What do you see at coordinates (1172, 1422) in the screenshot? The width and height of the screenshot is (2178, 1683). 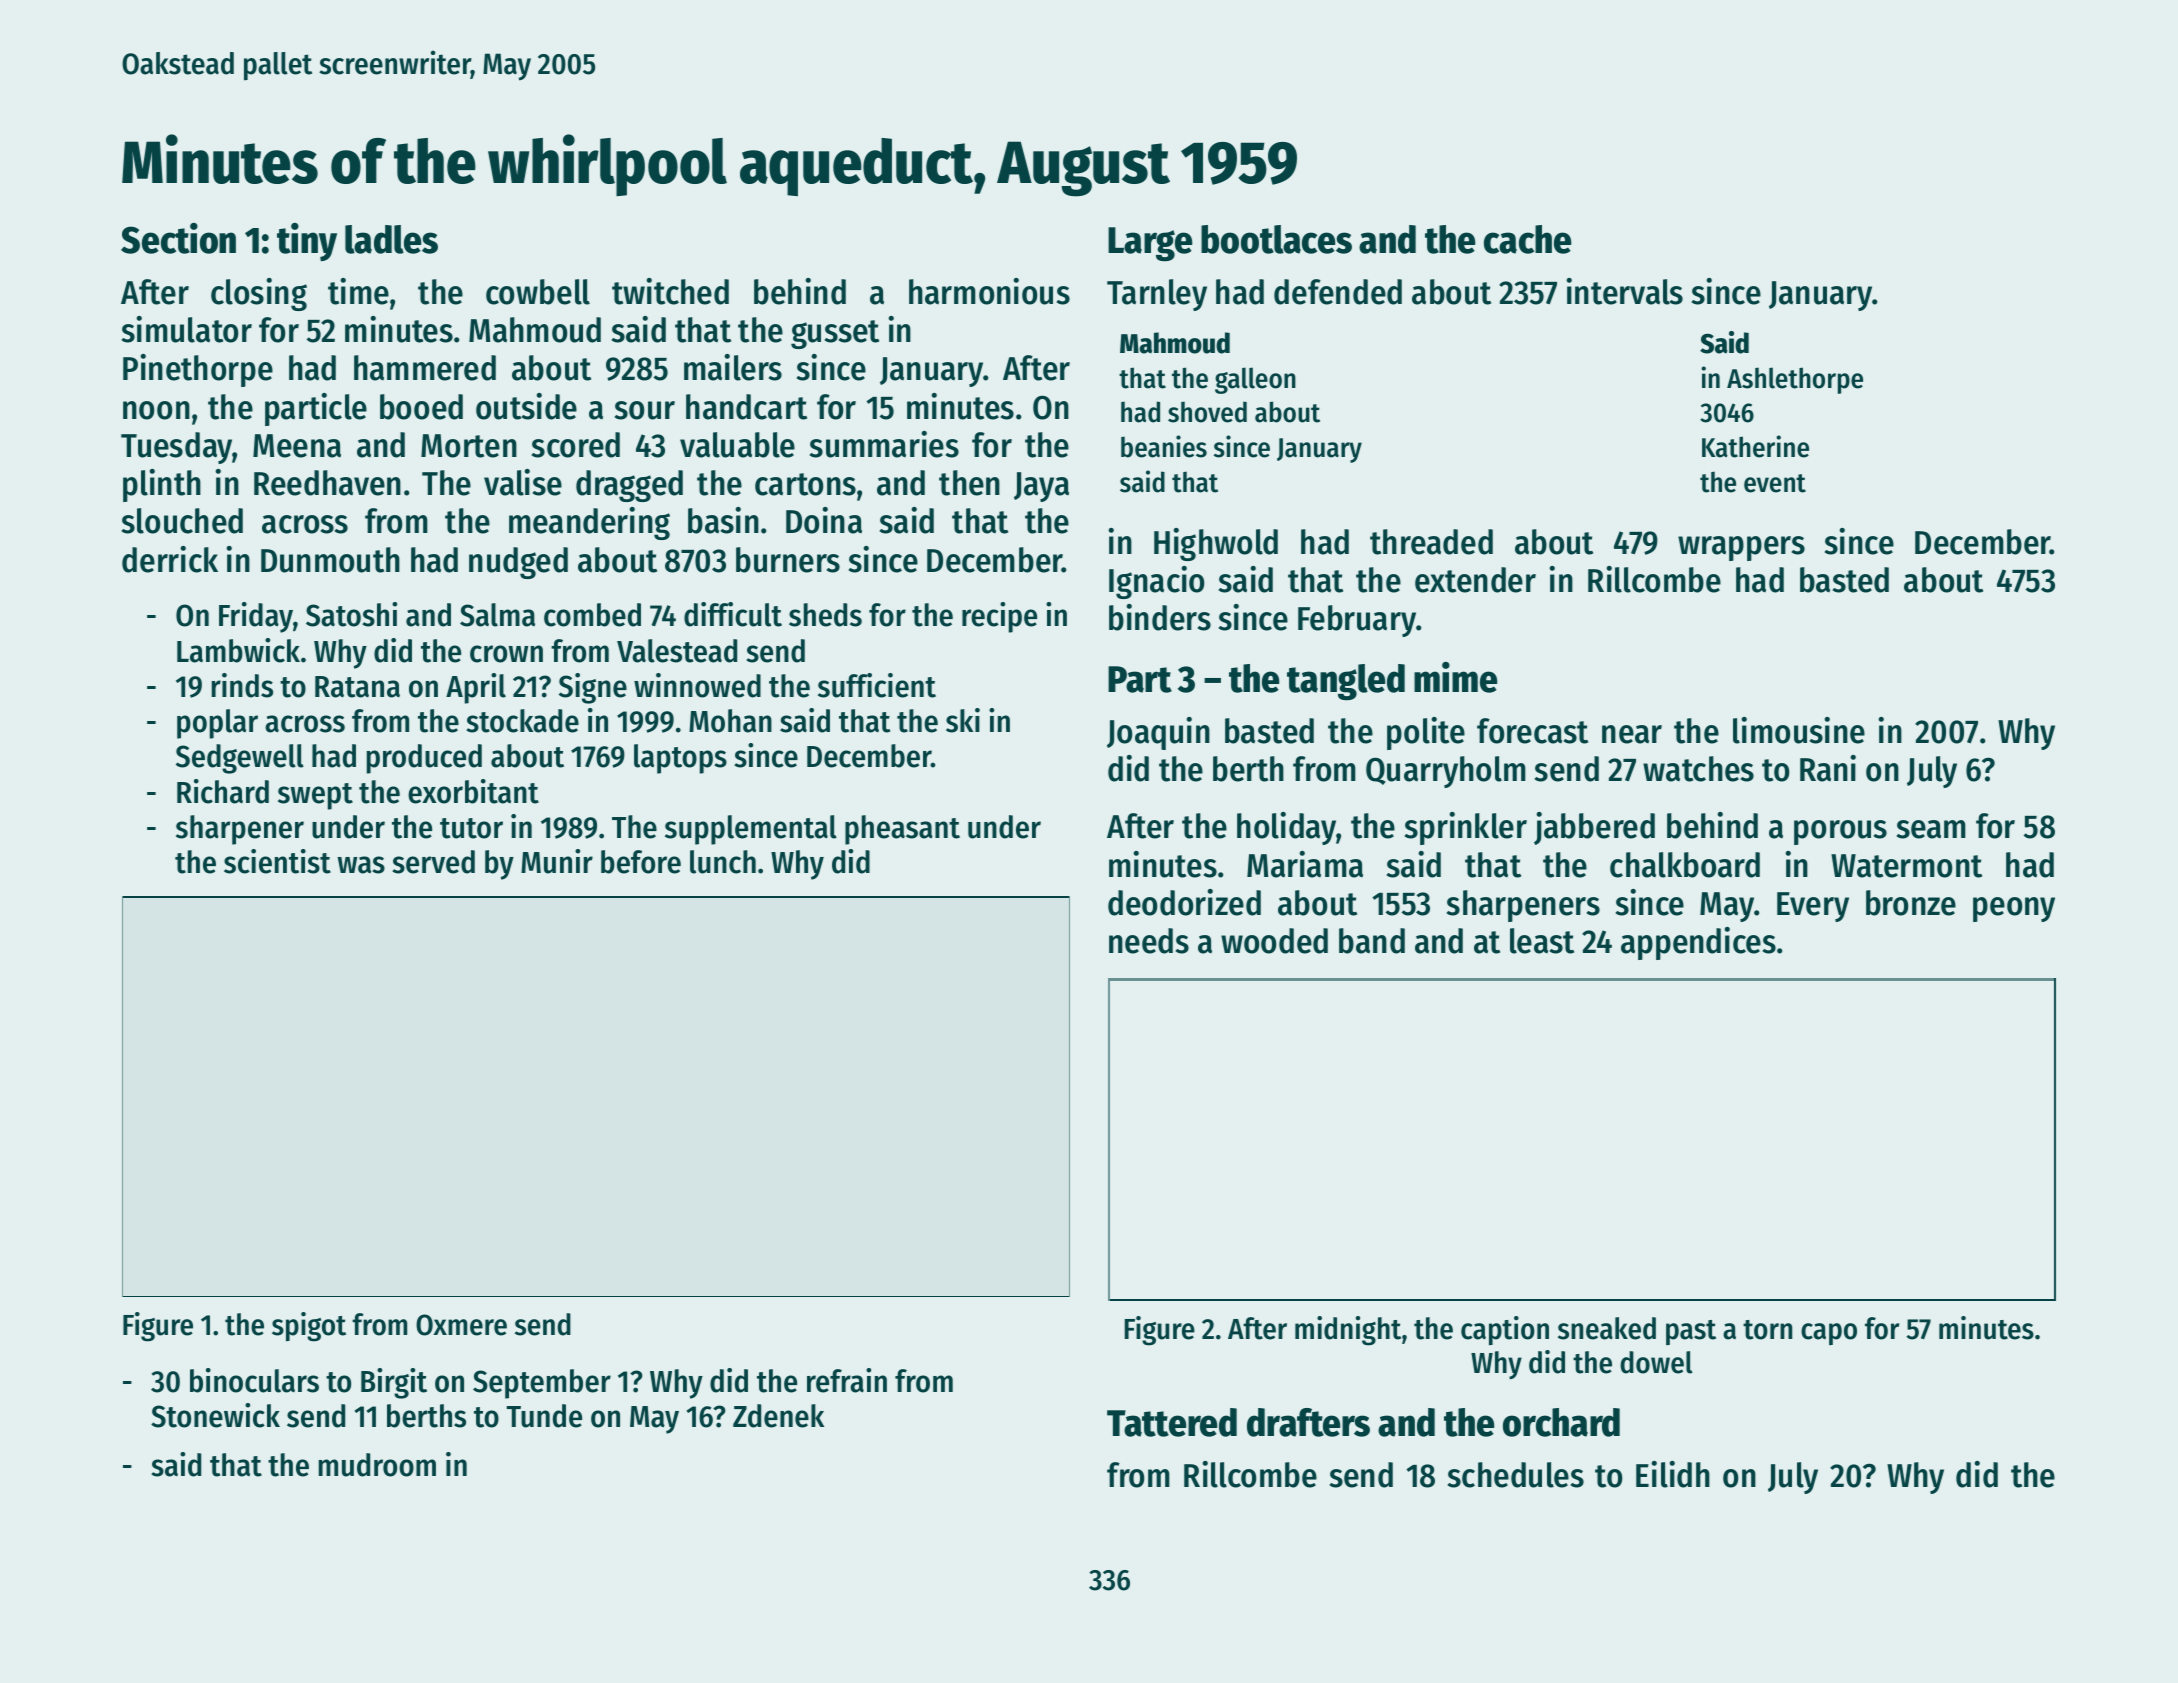 I see `Tattered` at bounding box center [1172, 1422].
